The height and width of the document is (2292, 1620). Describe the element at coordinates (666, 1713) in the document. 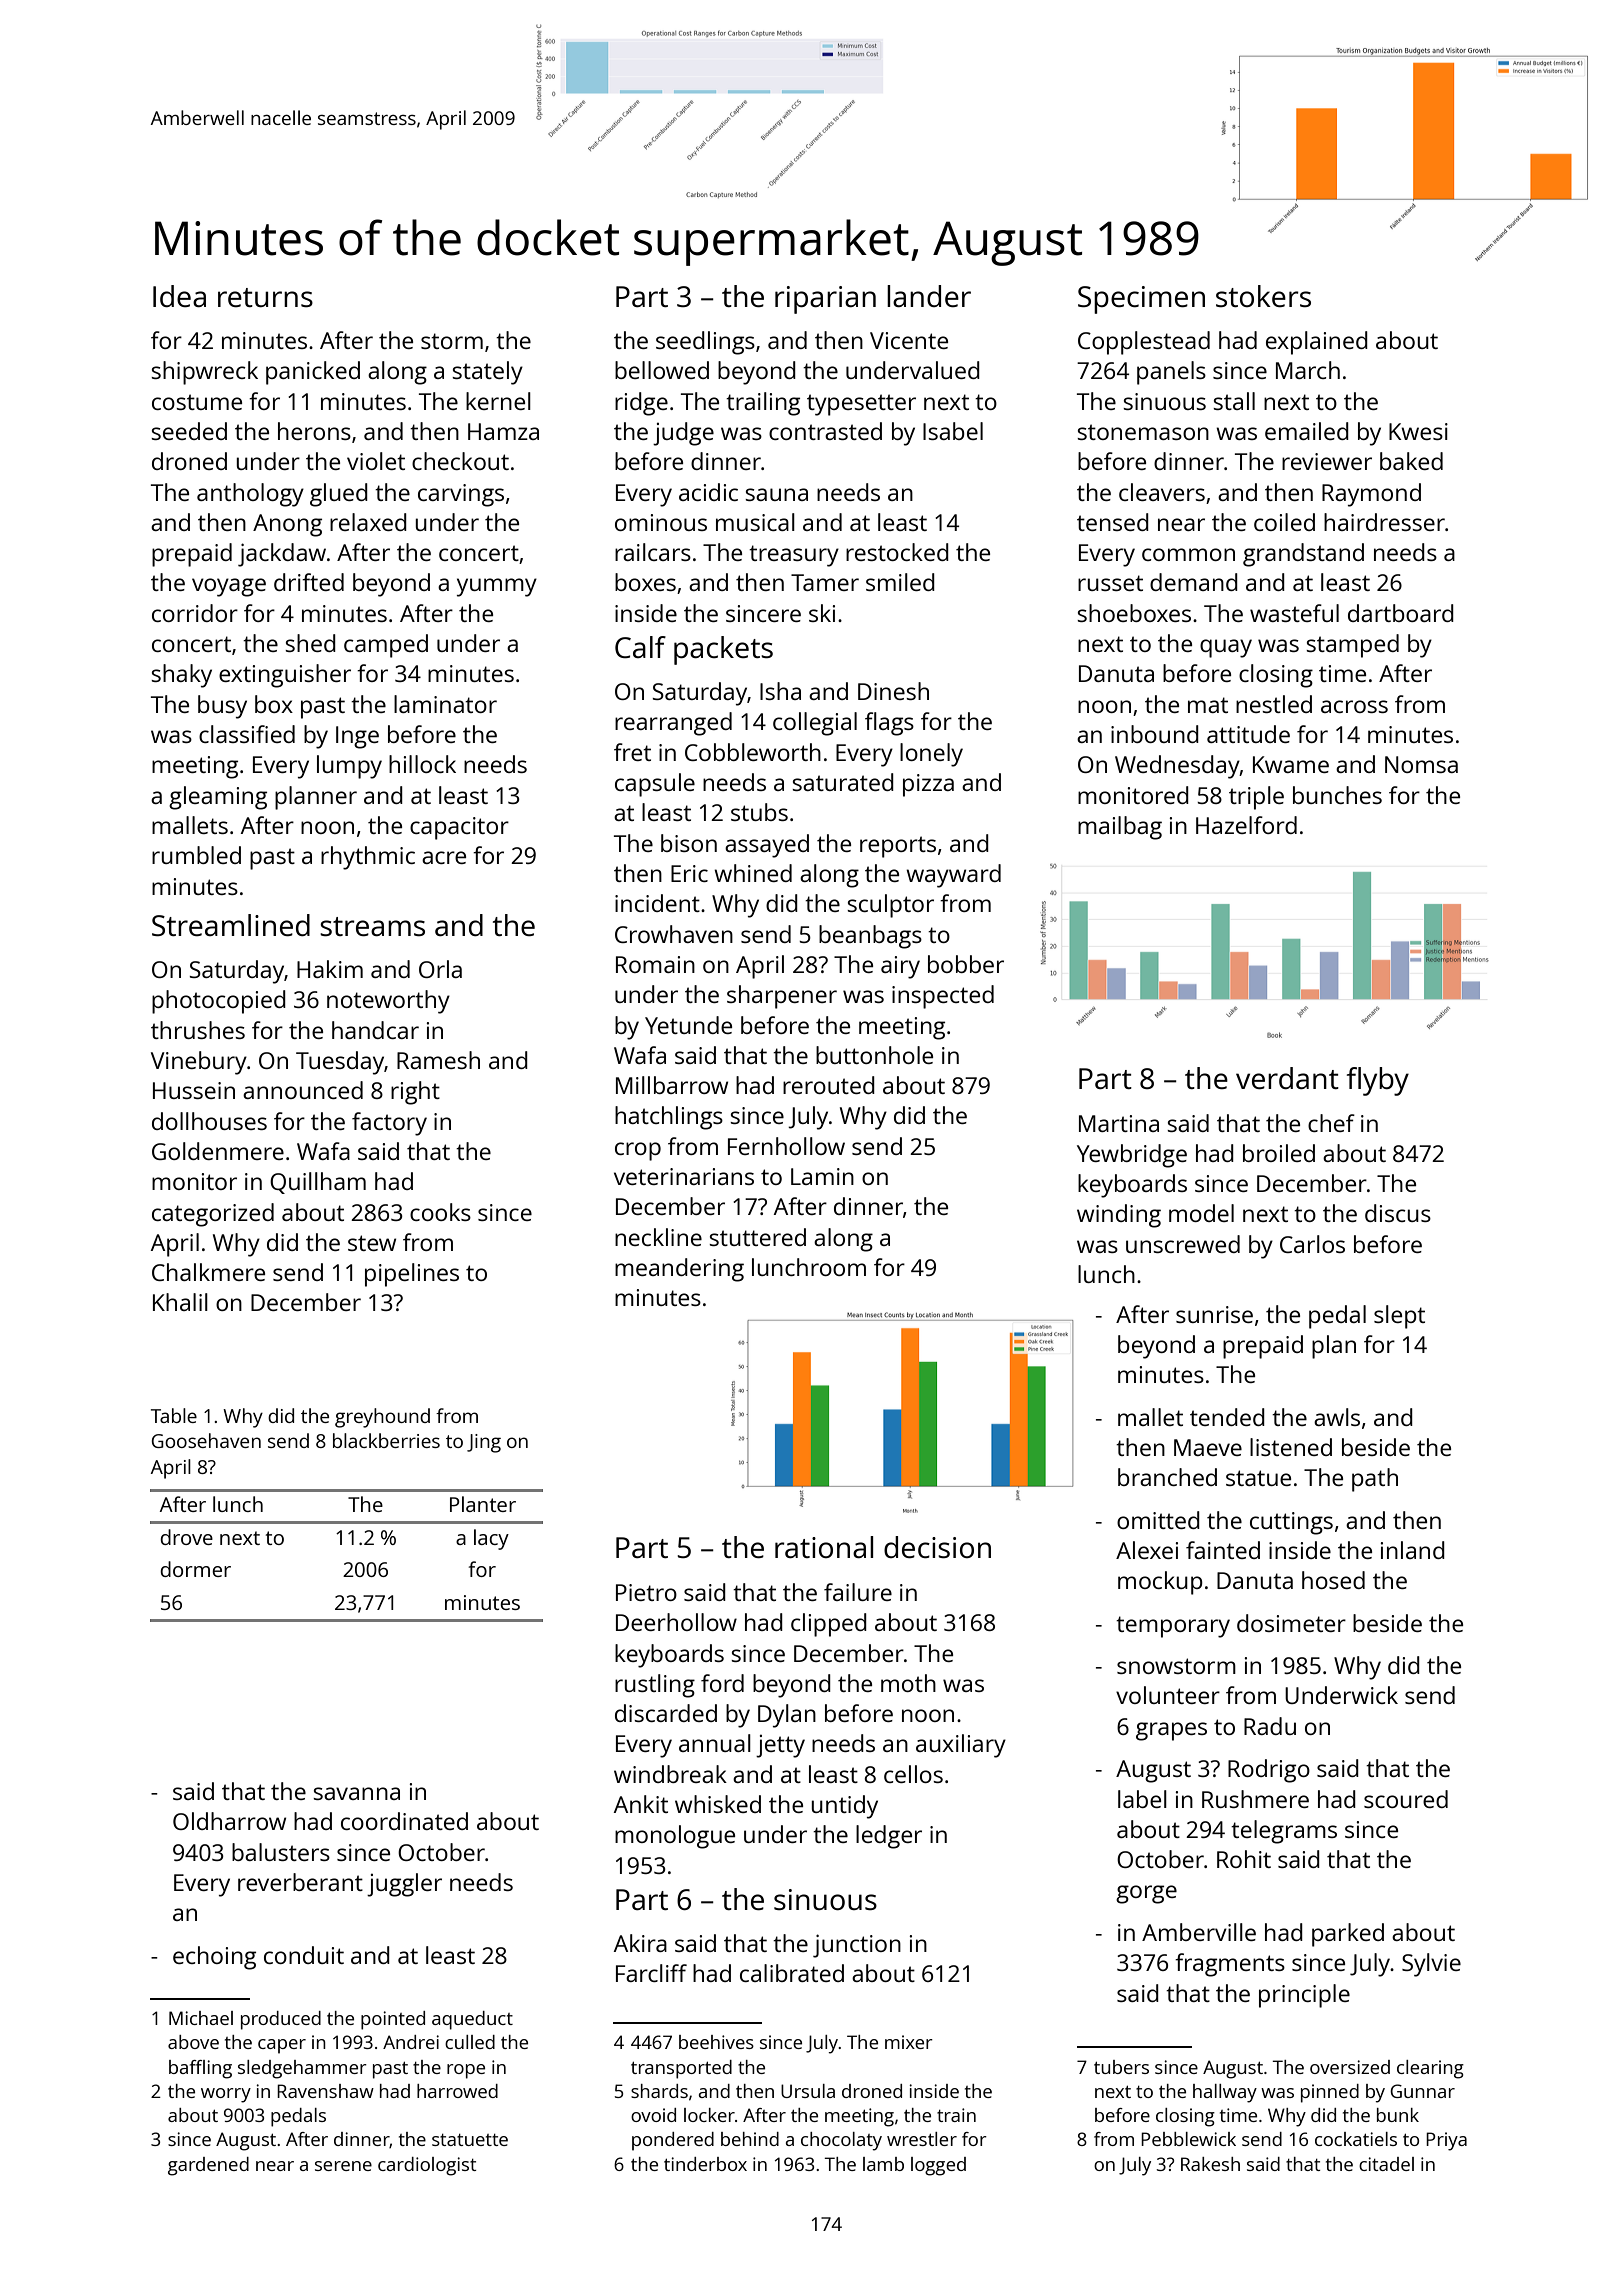

I see `discarded` at that location.
